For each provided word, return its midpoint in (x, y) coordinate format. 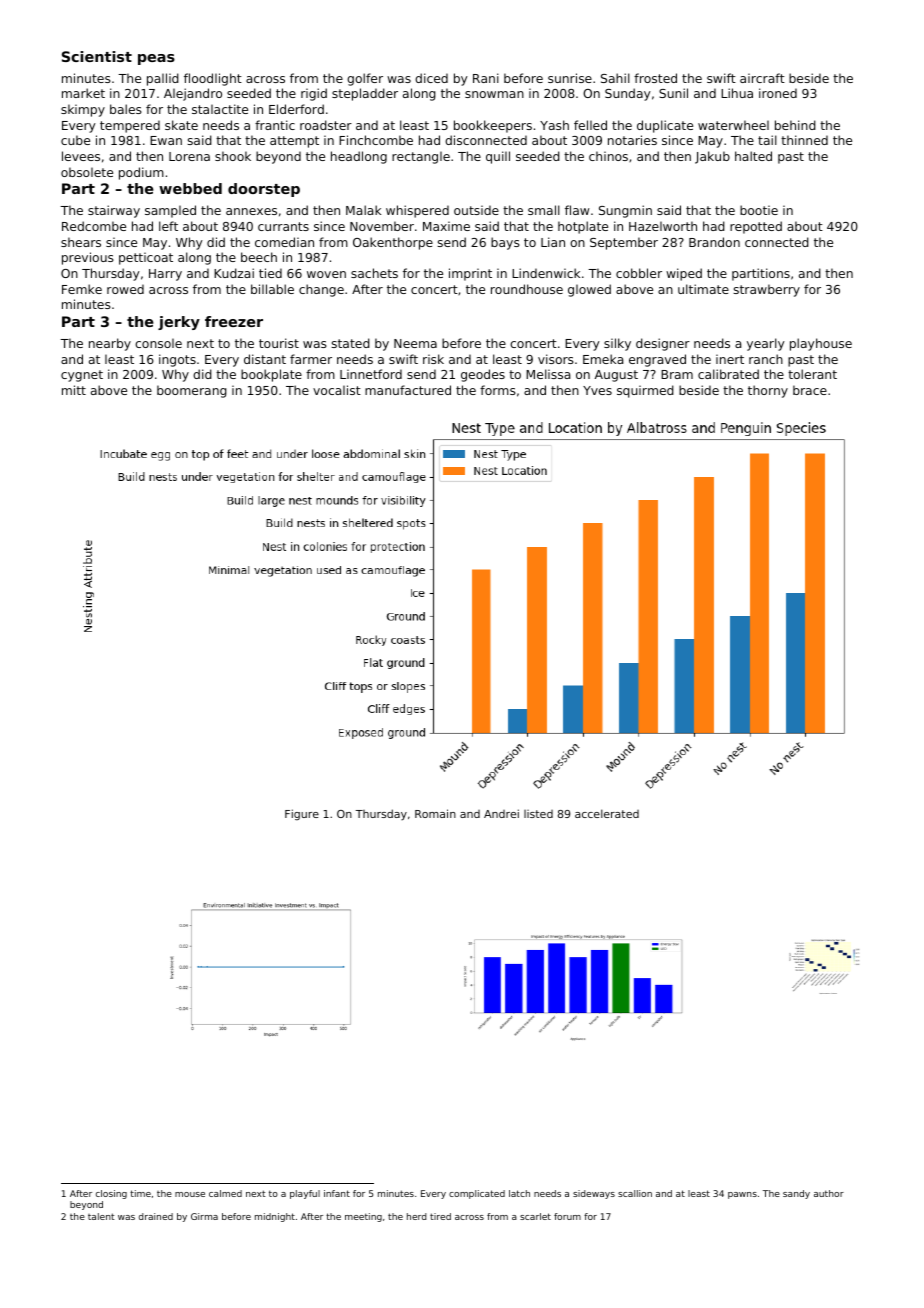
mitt (74, 390)
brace (810, 390)
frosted (655, 78)
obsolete (87, 172)
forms (498, 390)
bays (505, 243)
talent (101, 1216)
